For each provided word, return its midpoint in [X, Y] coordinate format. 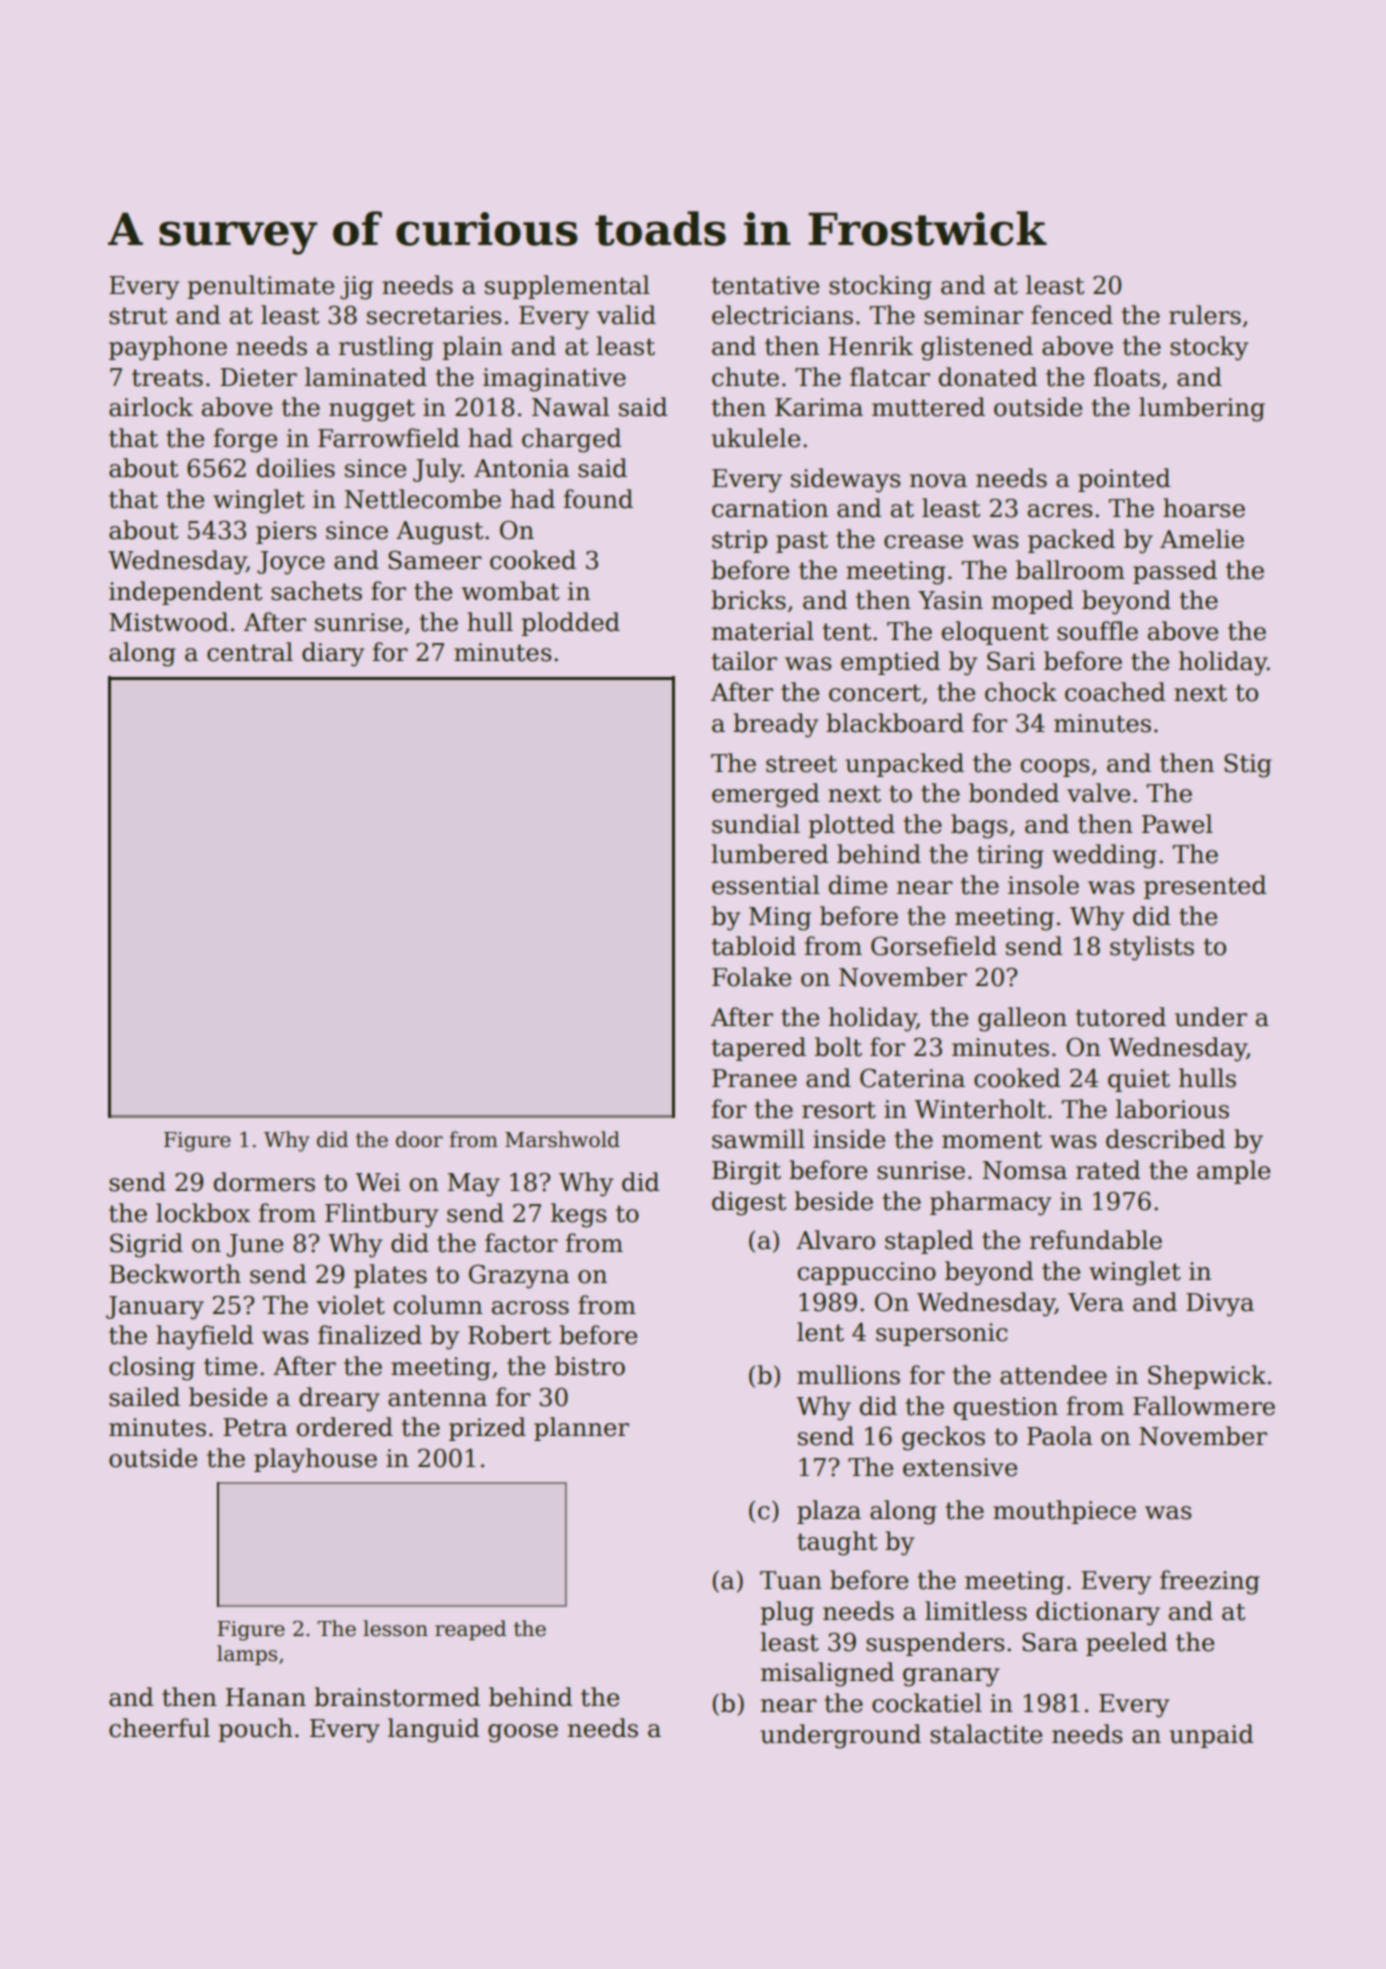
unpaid [1211, 1736]
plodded [570, 624]
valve [1098, 793]
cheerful [159, 1728]
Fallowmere [1204, 1406]
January [155, 1308]
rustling [386, 348]
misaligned [827, 1674]
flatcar [890, 377]
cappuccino [867, 1273]
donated [988, 377]
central [250, 652]
